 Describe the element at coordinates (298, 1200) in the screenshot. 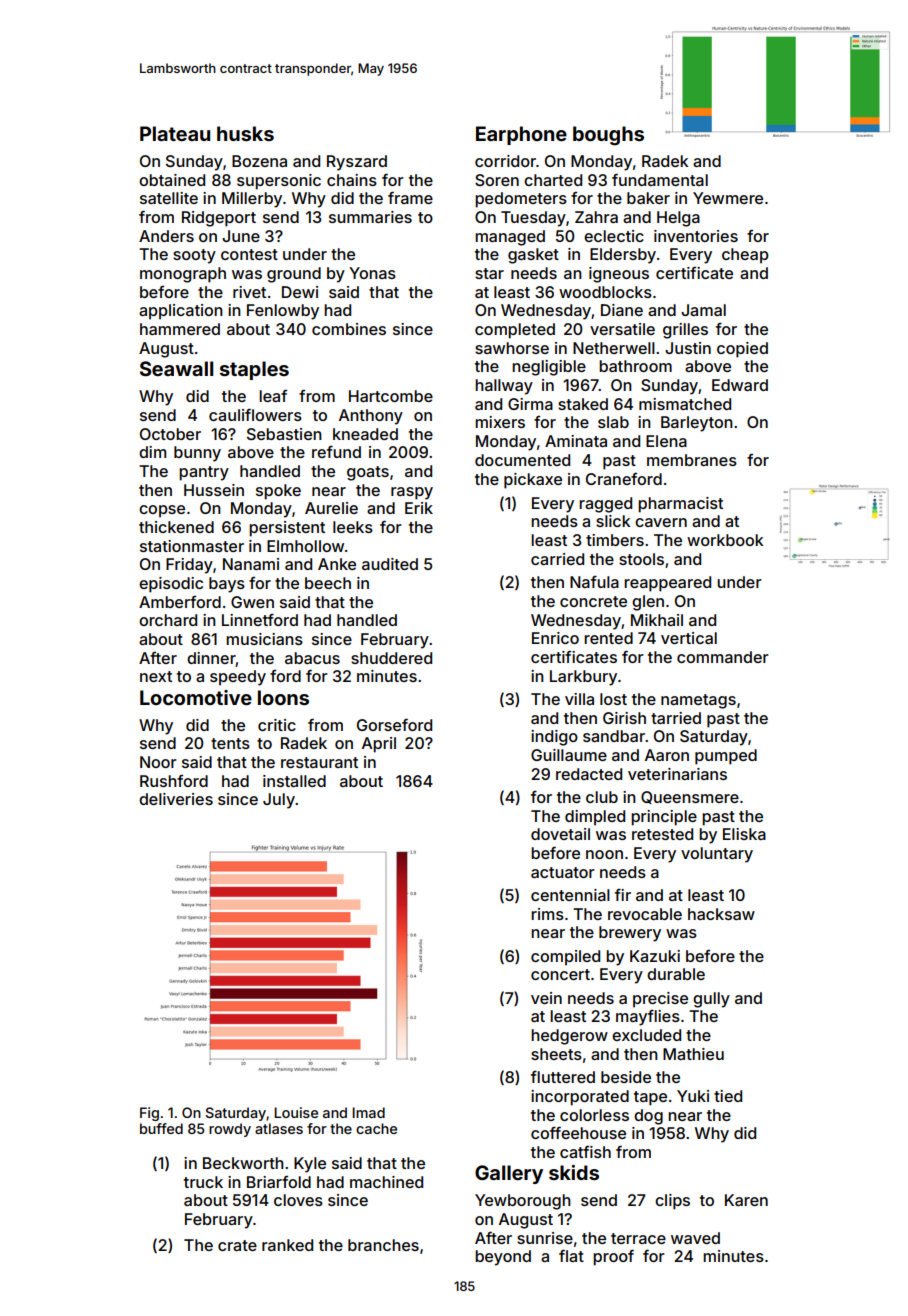

I see `cloves` at that location.
